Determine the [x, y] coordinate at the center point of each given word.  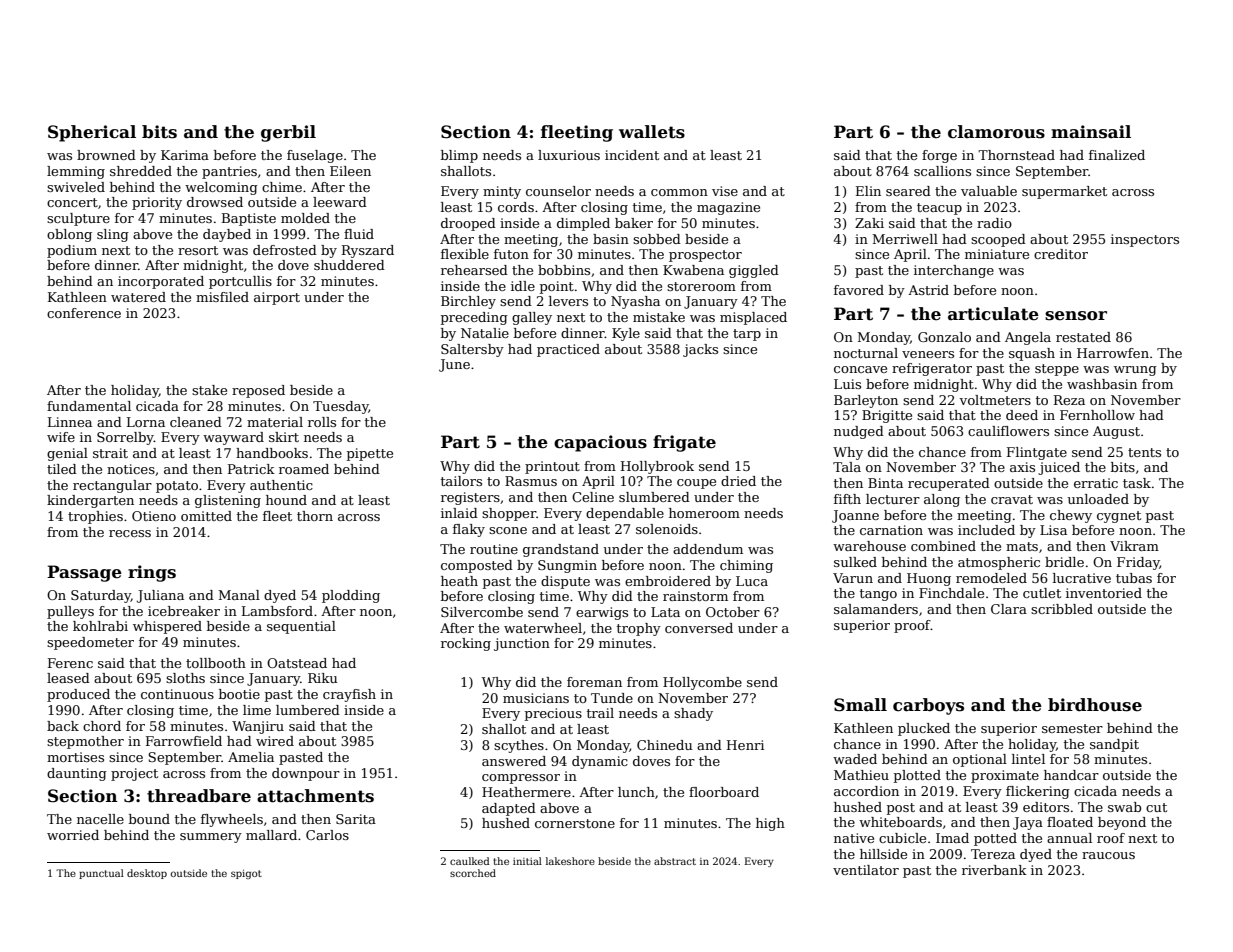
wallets [652, 132]
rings [152, 573]
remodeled [991, 578]
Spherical [92, 133]
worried [73, 835]
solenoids [667, 529]
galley [532, 318]
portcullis [240, 282]
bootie [239, 694]
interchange [954, 271]
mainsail [1091, 132]
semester [1072, 728]
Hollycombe [702, 683]
